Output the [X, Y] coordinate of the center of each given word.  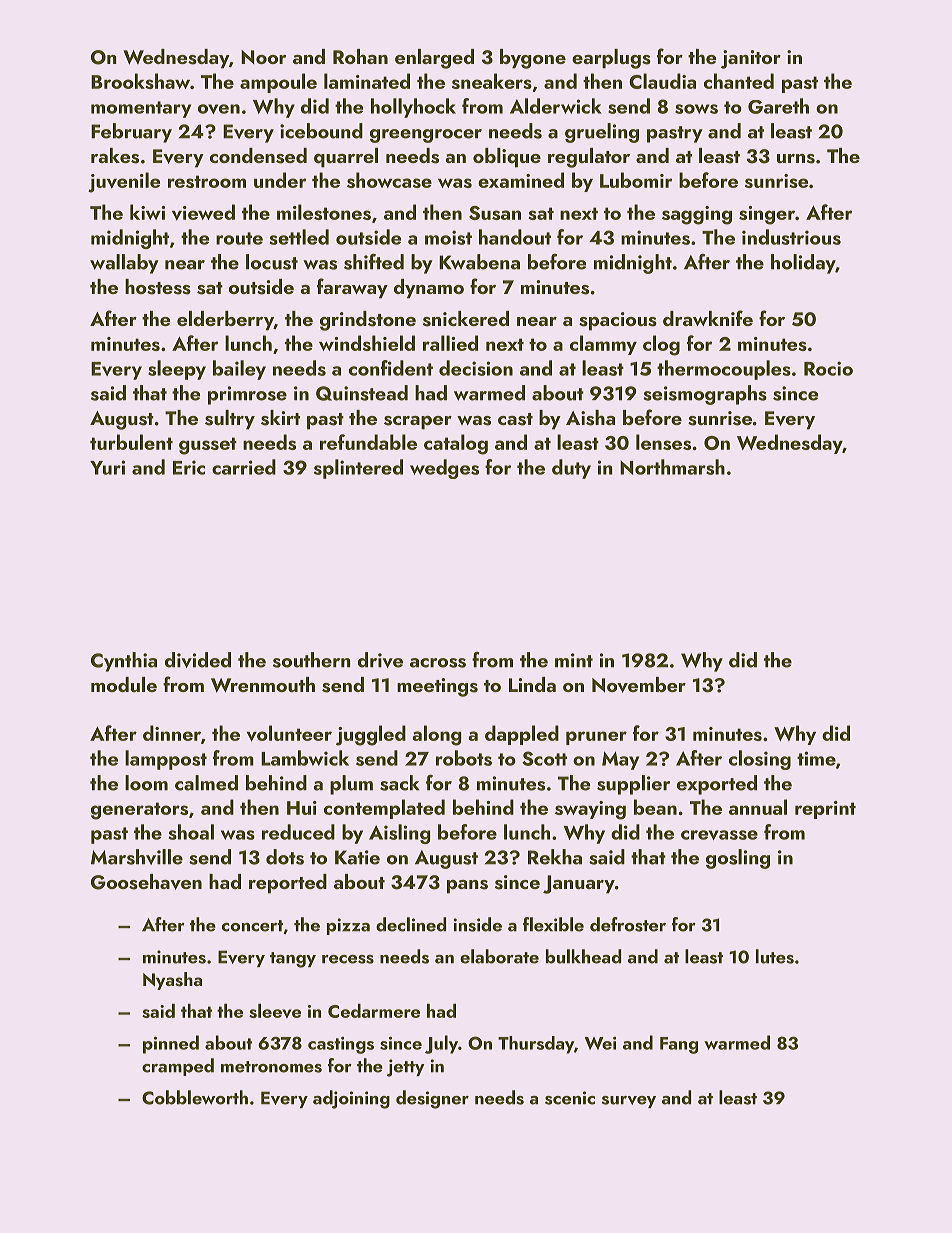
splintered [358, 469]
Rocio [828, 368]
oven [219, 109]
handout [515, 237]
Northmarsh [672, 467]
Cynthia [124, 662]
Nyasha [172, 981]
